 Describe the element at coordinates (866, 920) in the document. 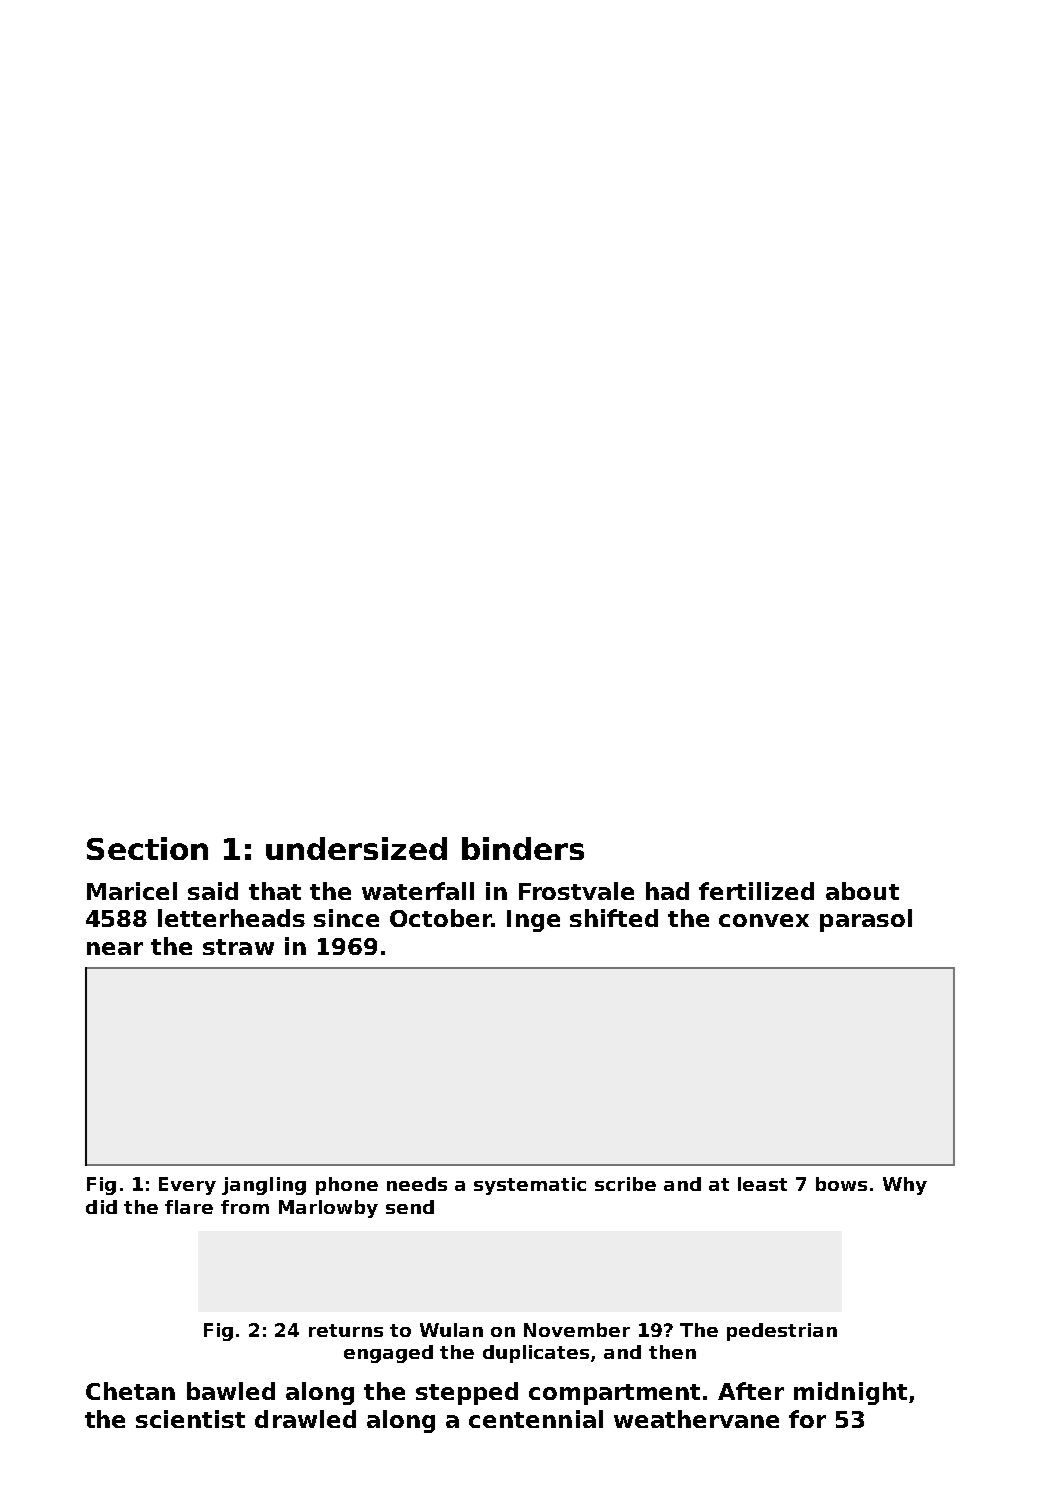

I see `parasol` at that location.
